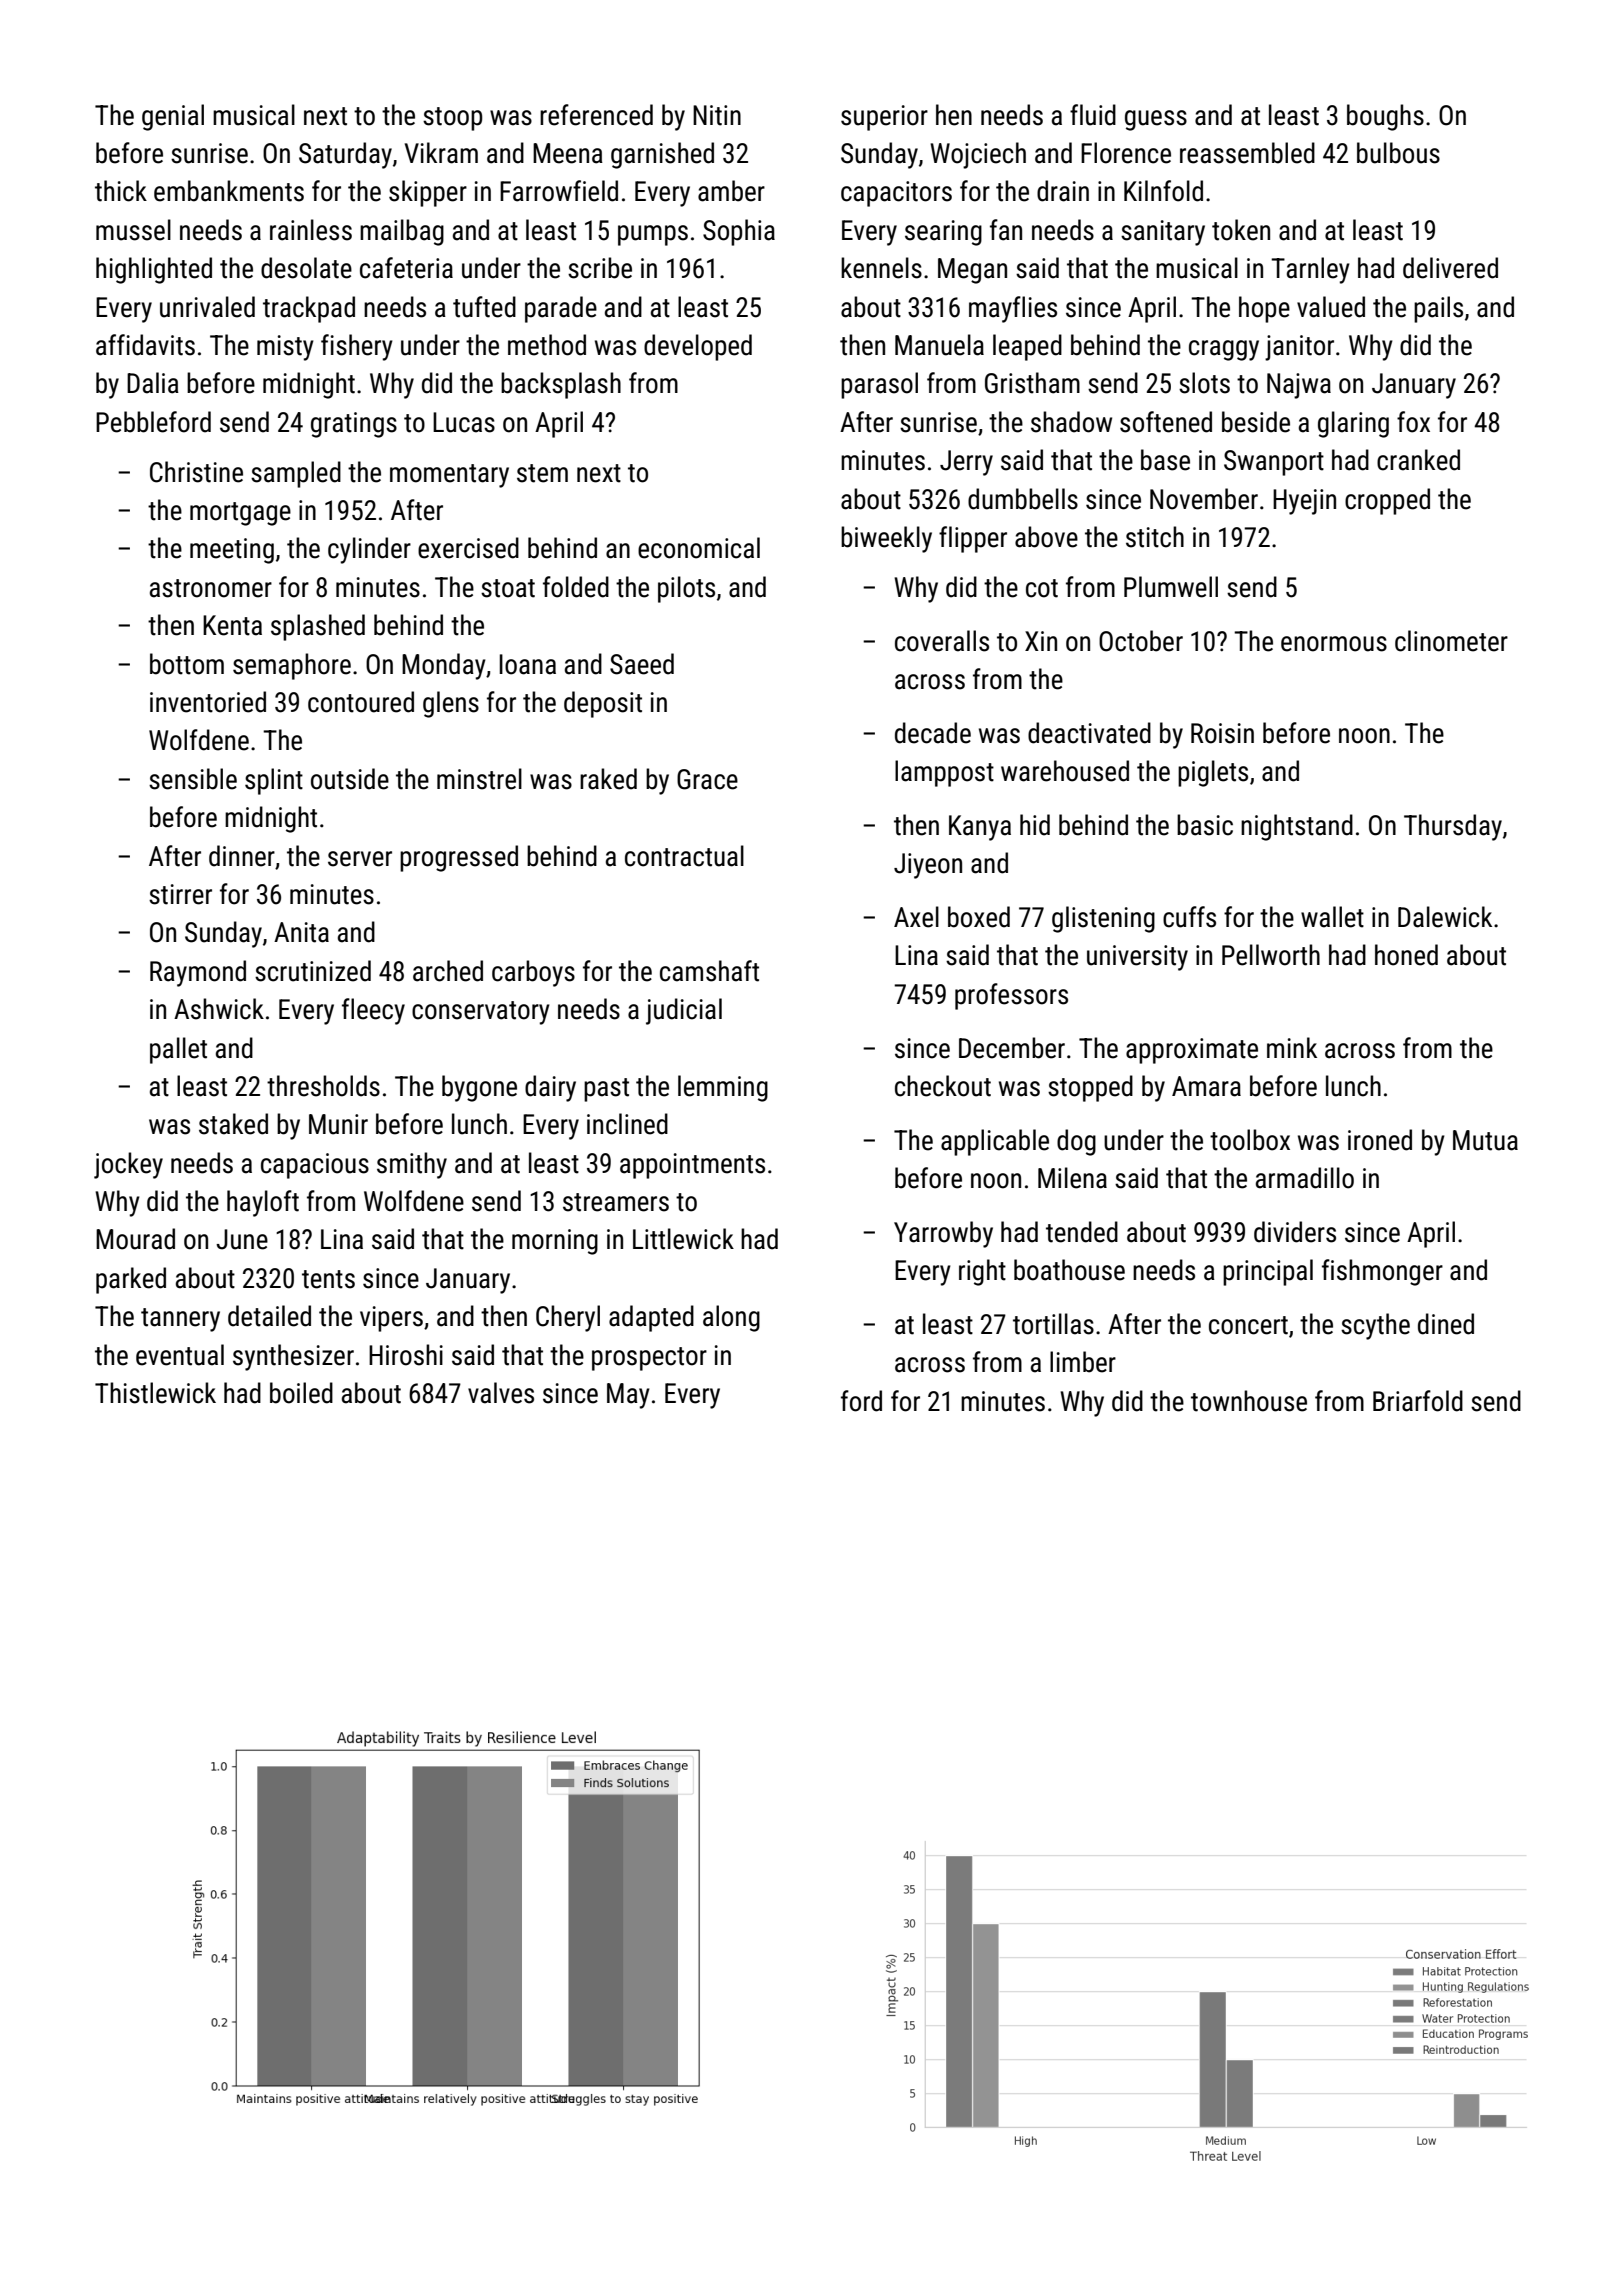 The height and width of the document is (2292, 1620). What do you see at coordinates (1385, 117) in the document?
I see `boughs` at bounding box center [1385, 117].
